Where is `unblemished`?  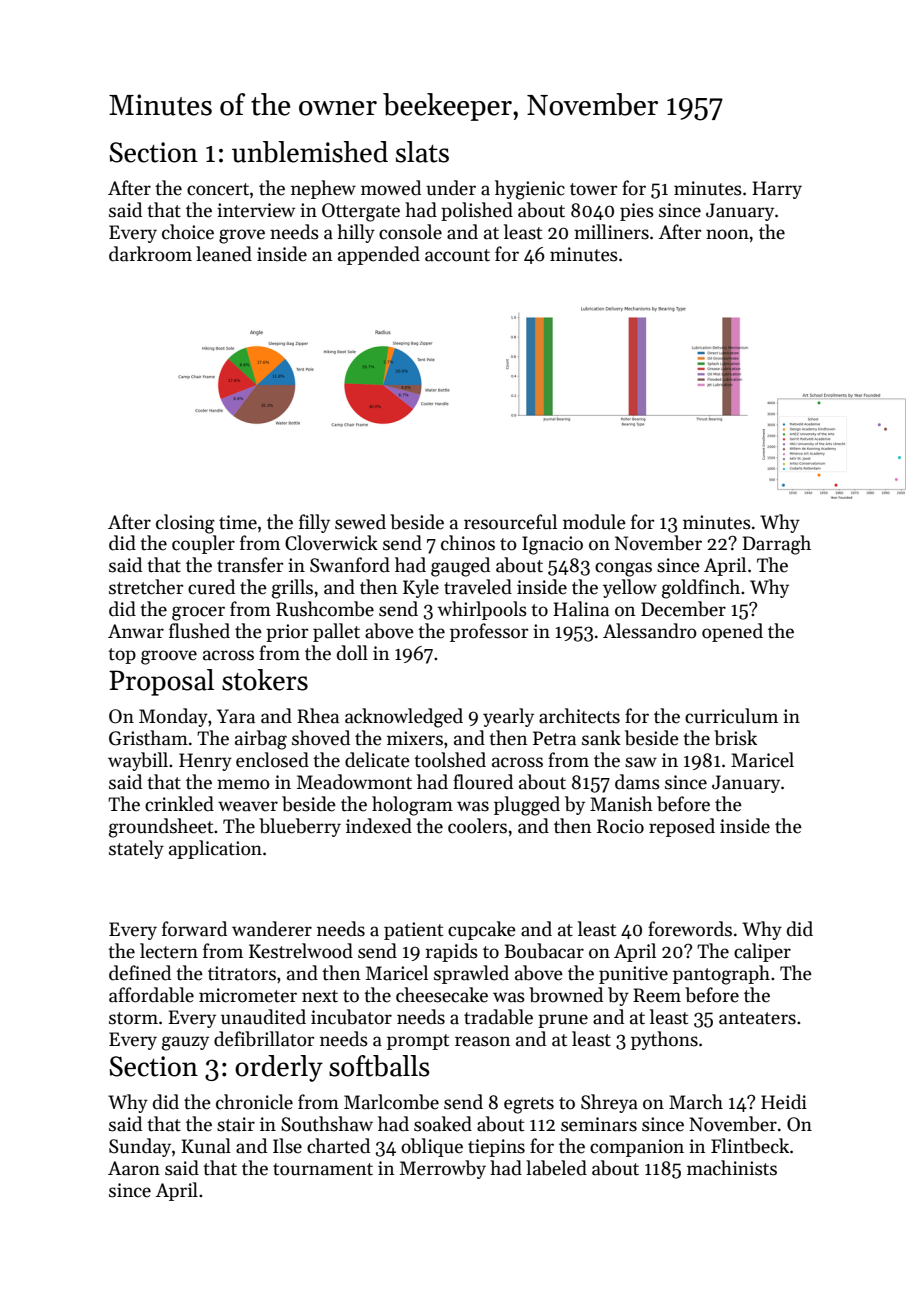
unblemished is located at coordinates (310, 152).
